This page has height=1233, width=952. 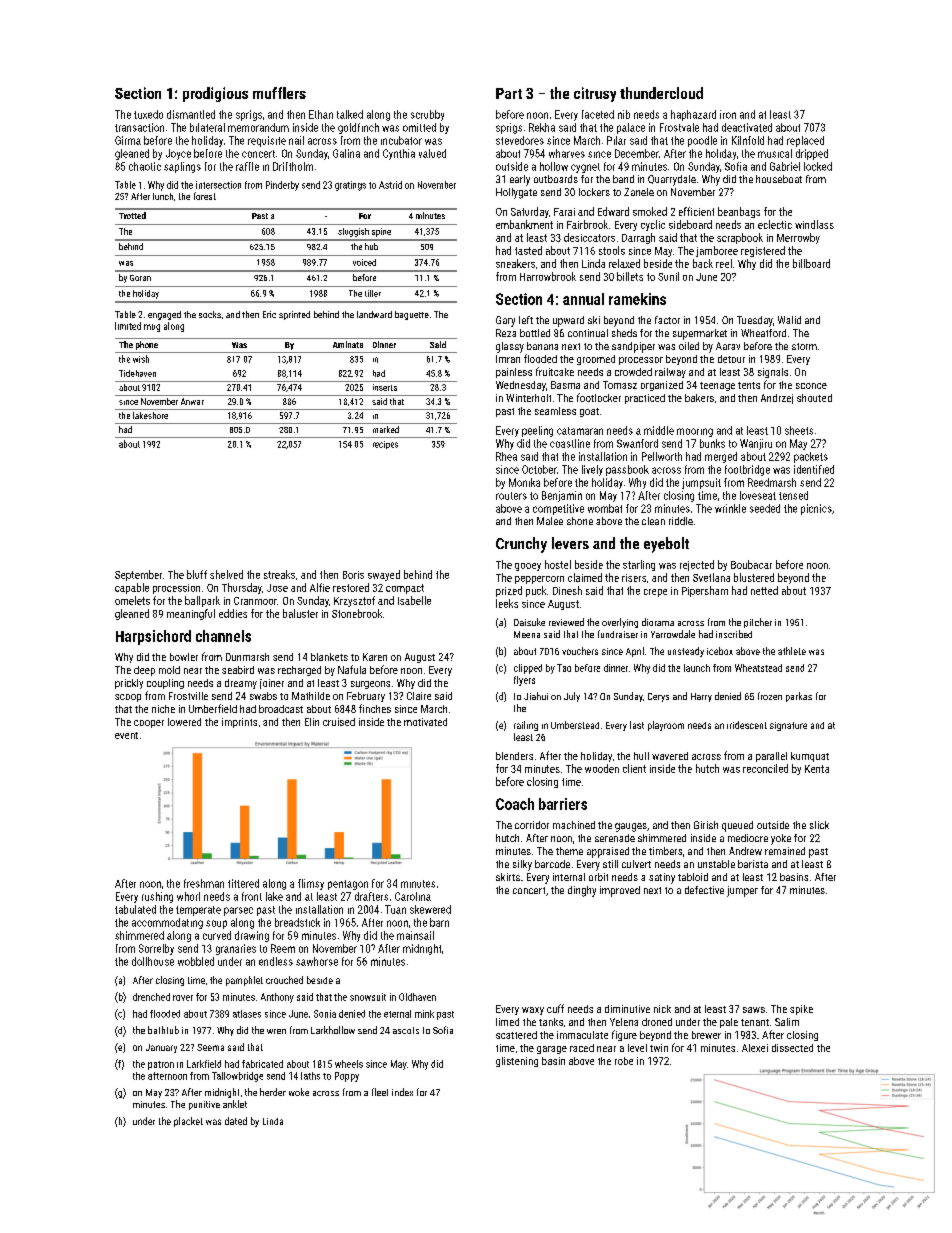 I want to click on crouched, so click(x=284, y=980).
